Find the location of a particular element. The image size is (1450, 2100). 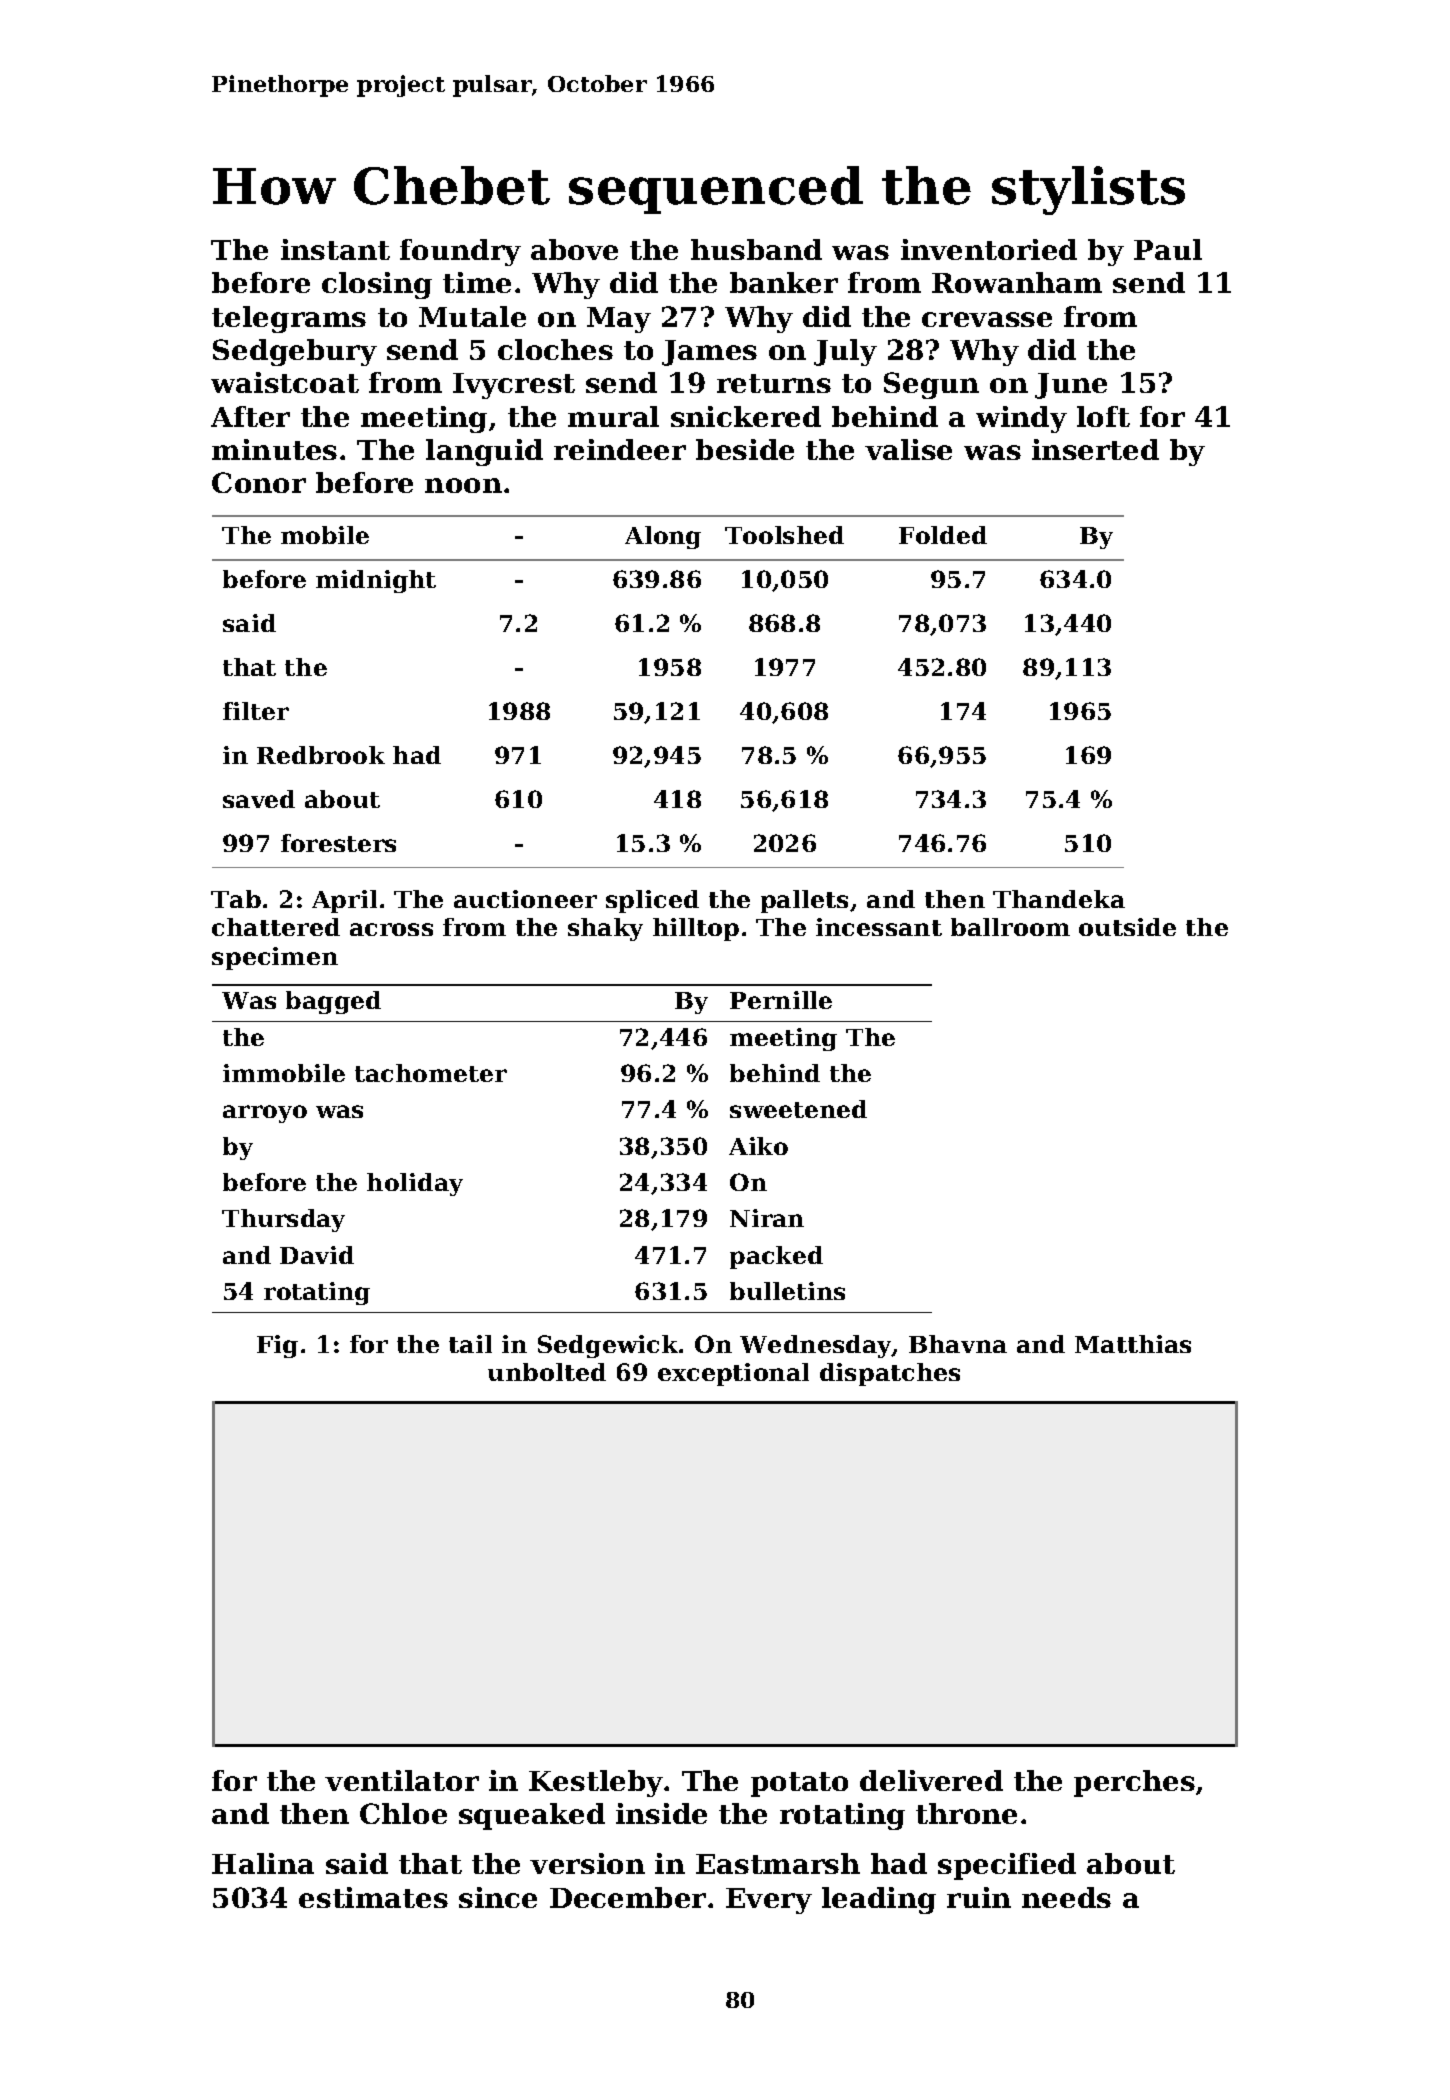

inventoried is located at coordinates (989, 249).
